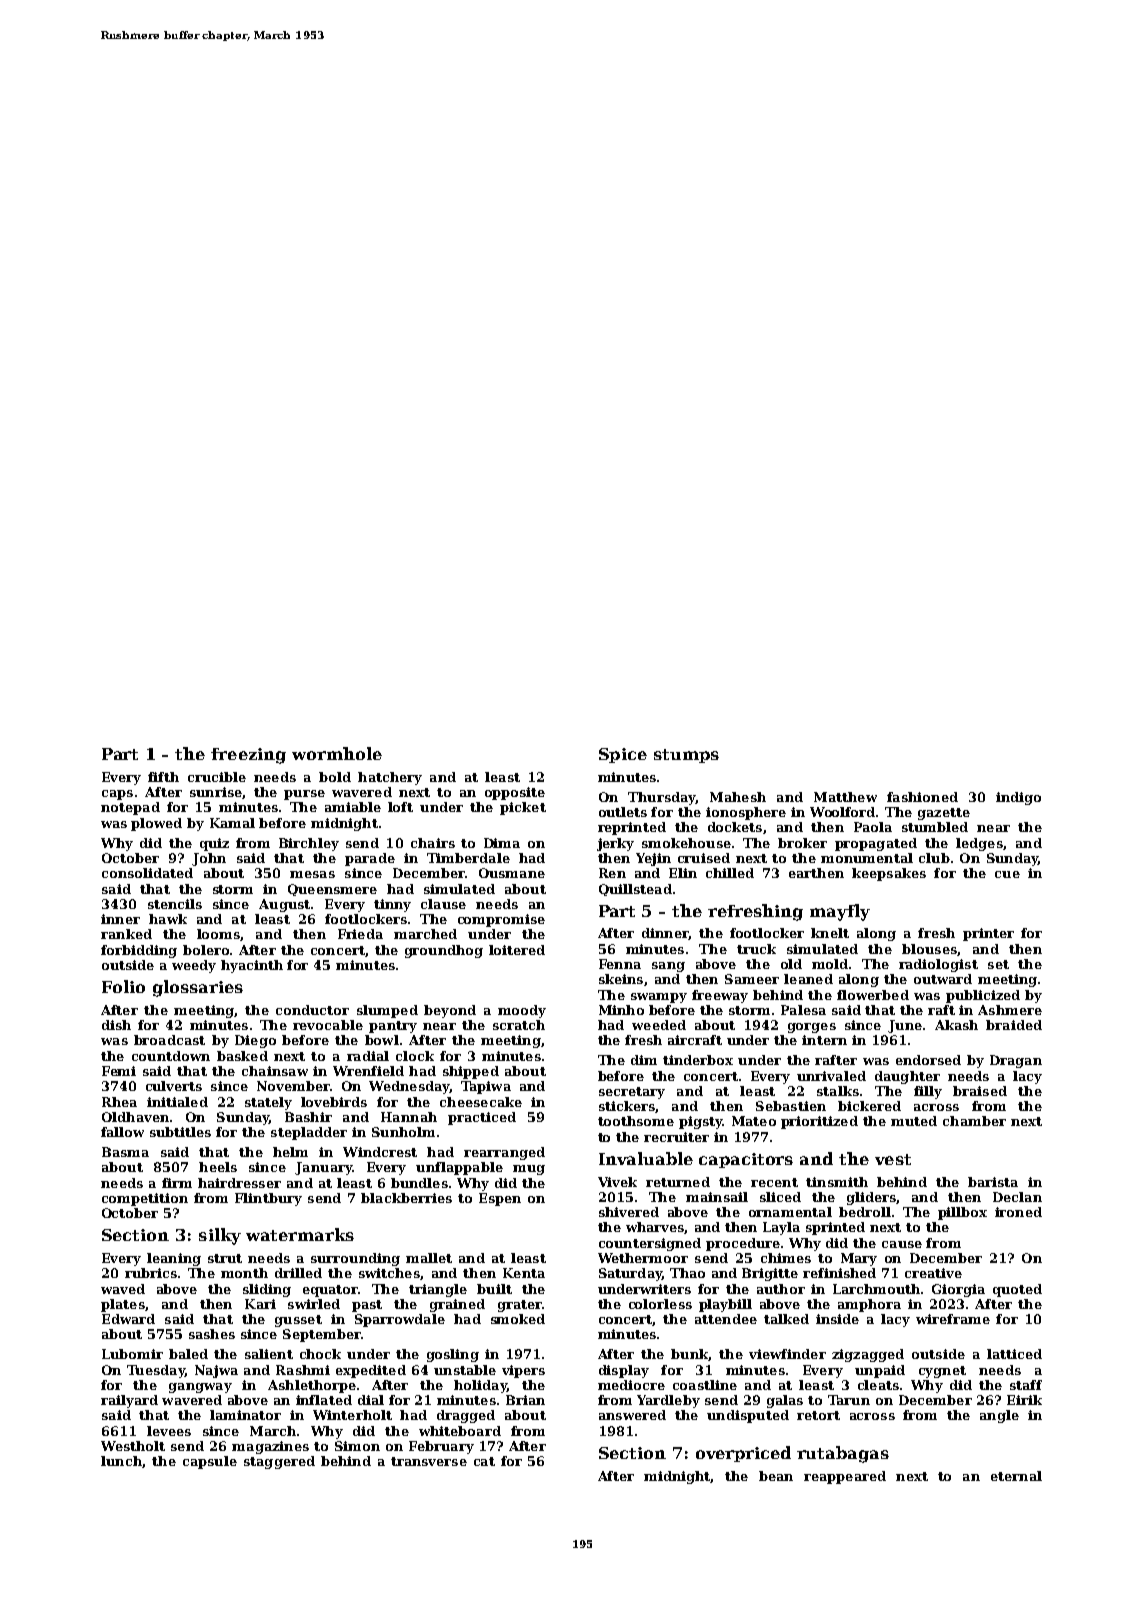 This screenshot has width=1143, height=1616. Describe the element at coordinates (403, 1132) in the screenshot. I see `Sunholm` at that location.
